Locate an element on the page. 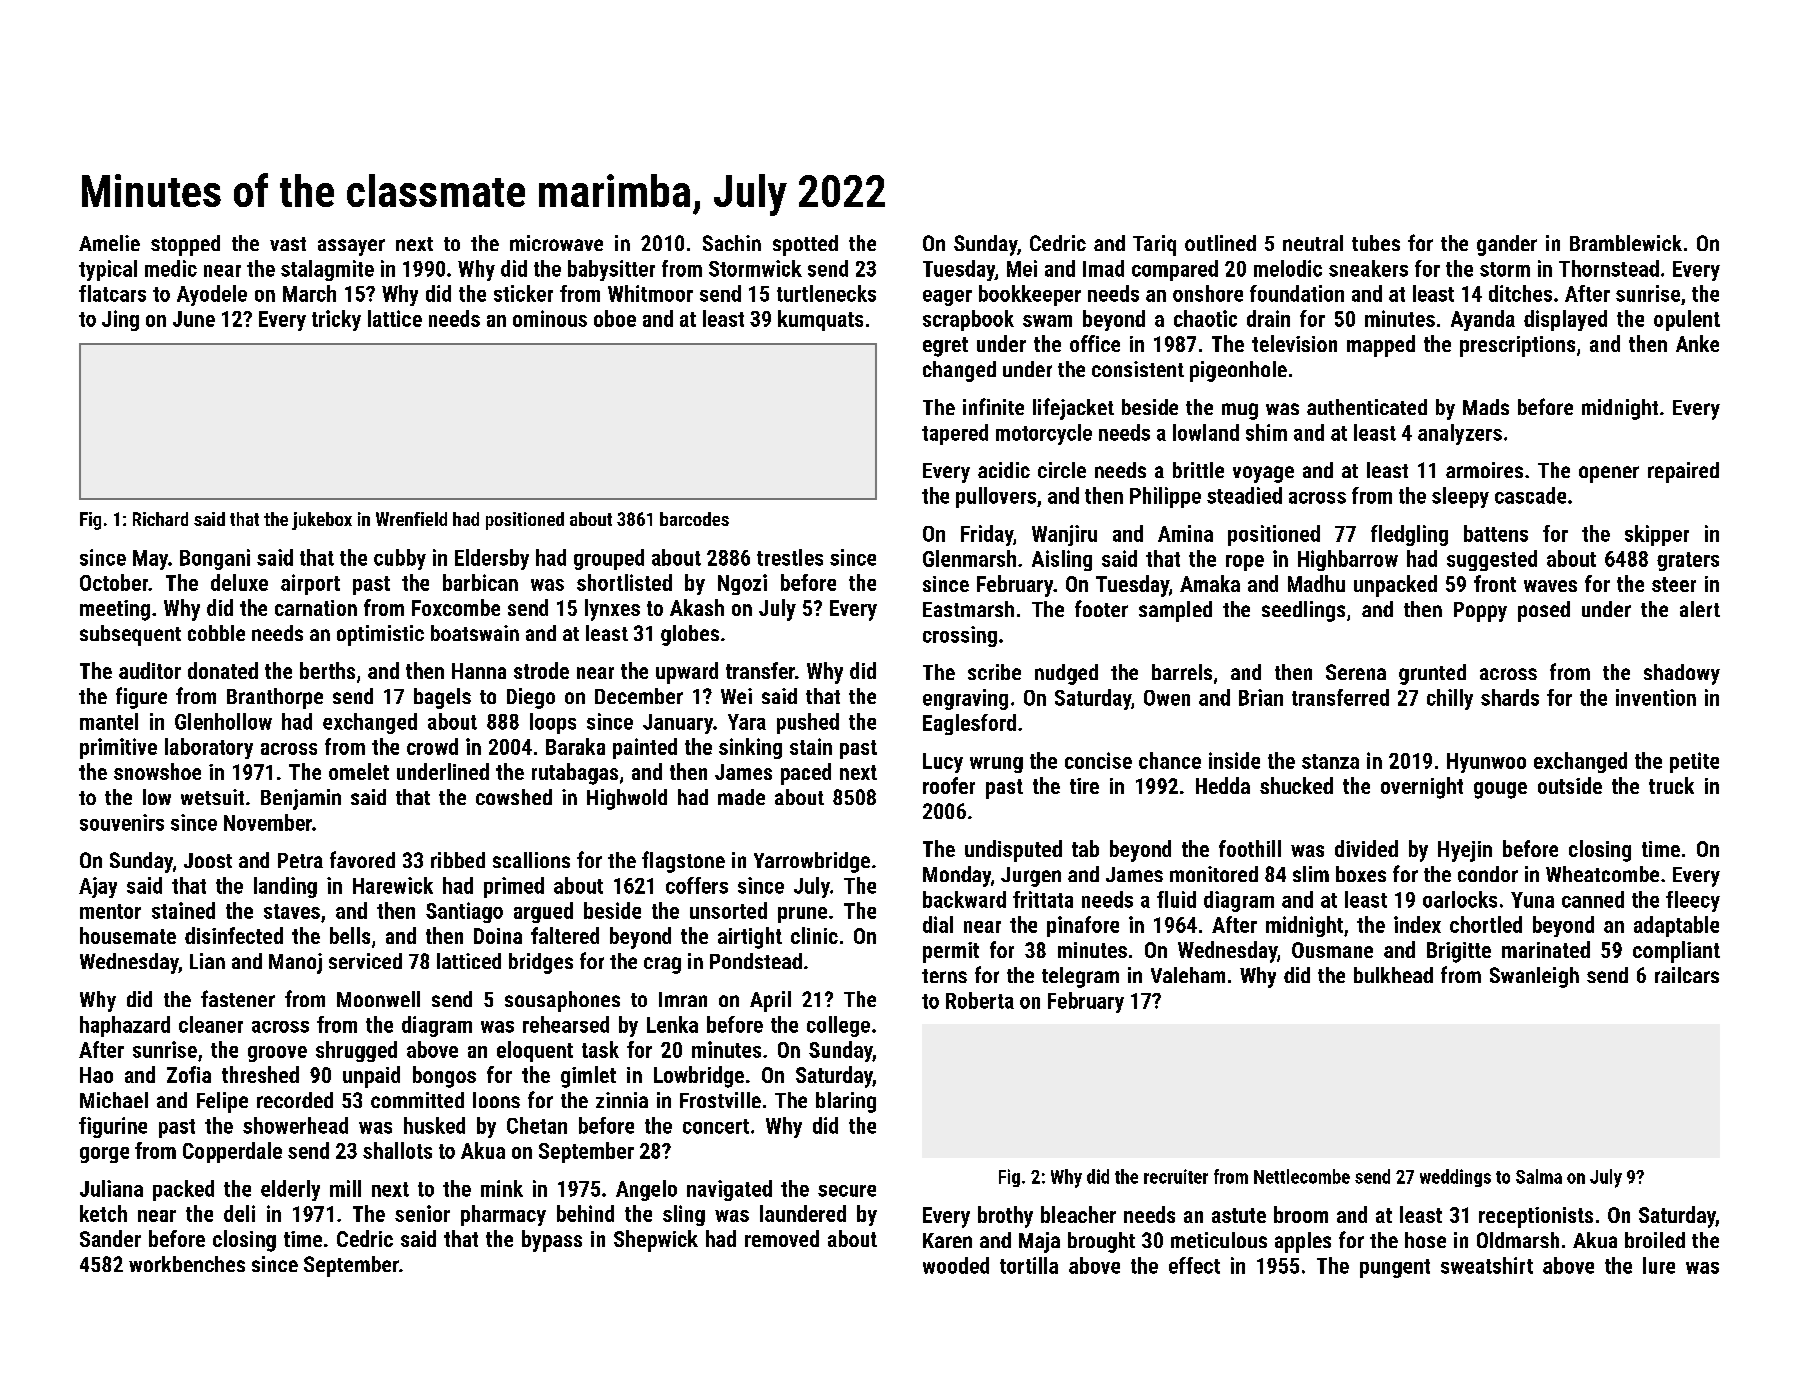 The image size is (1799, 1390). monitored is located at coordinates (1214, 874).
